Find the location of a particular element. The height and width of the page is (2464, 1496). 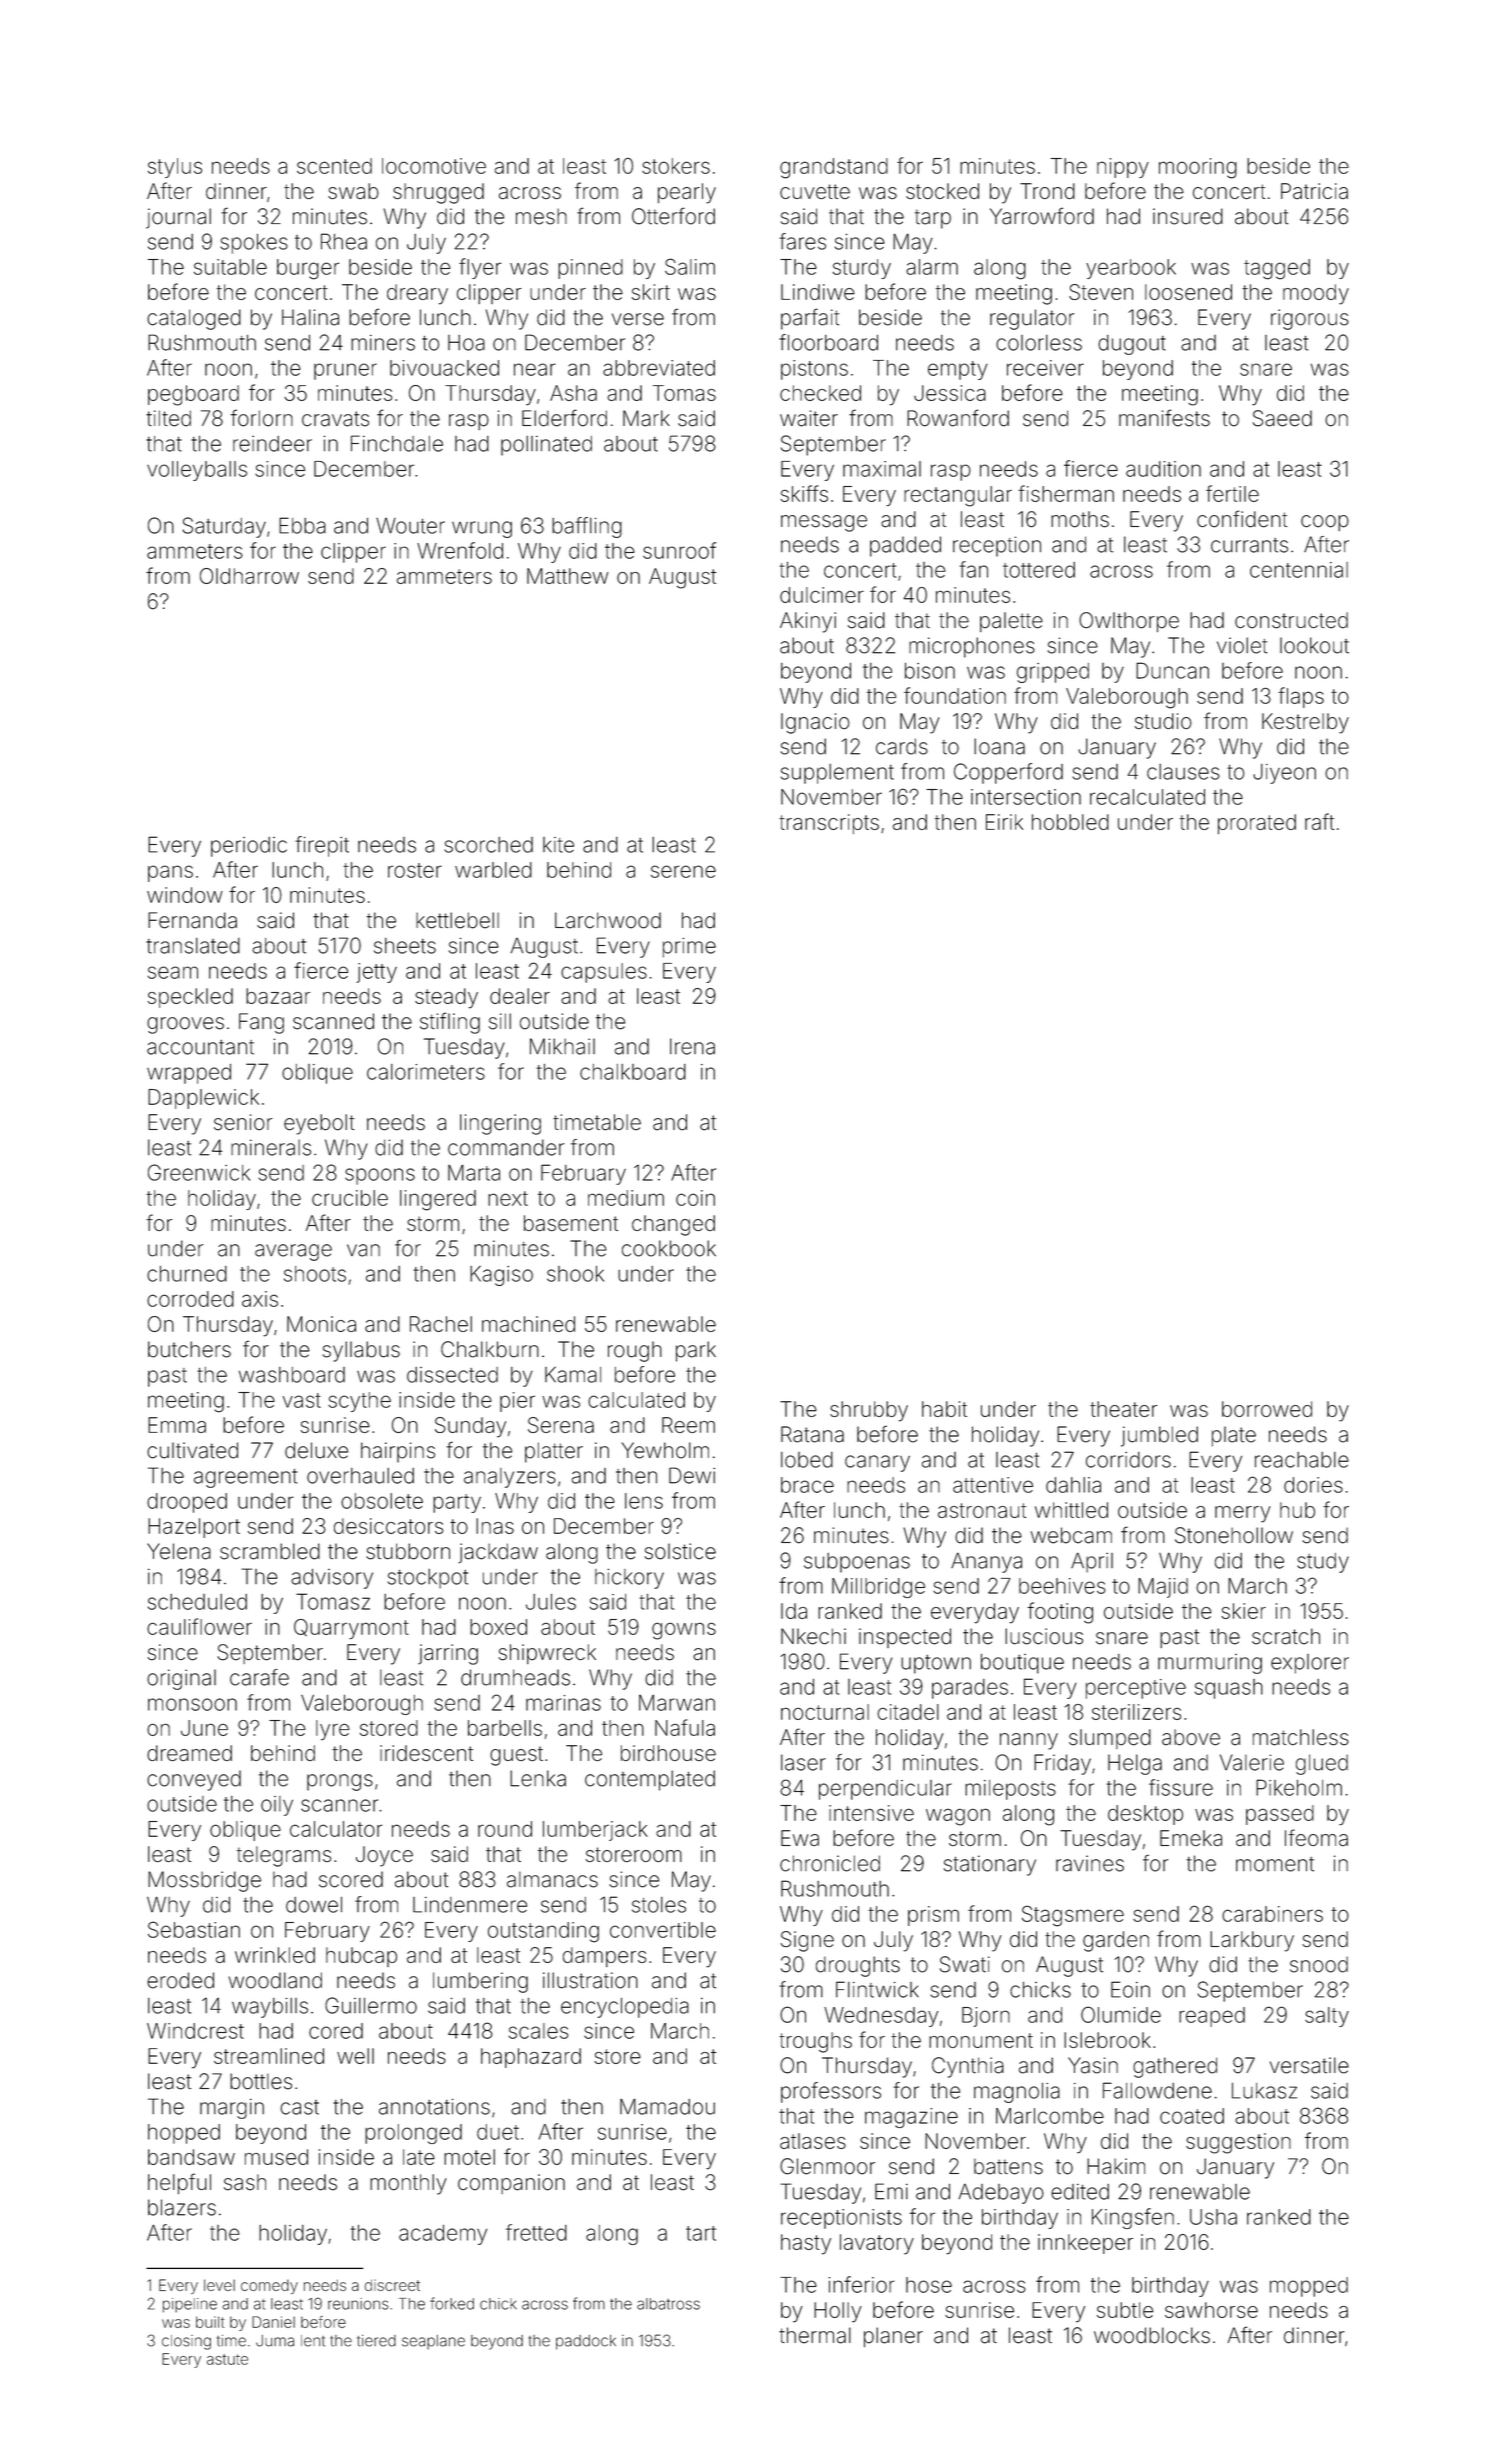

nippy is located at coordinates (1123, 168).
